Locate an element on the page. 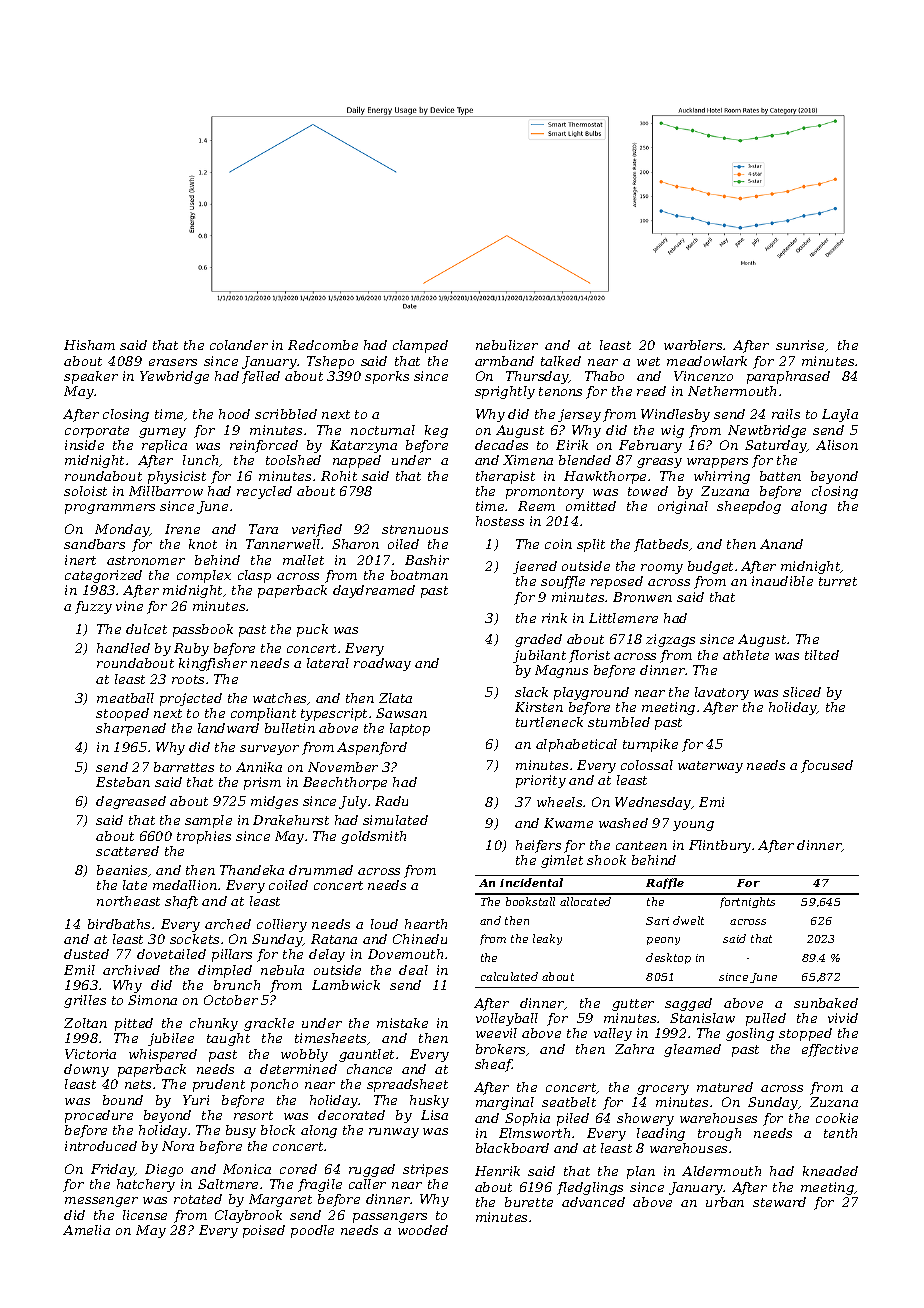 This page has width=924, height=1308. colliery is located at coordinates (282, 925).
